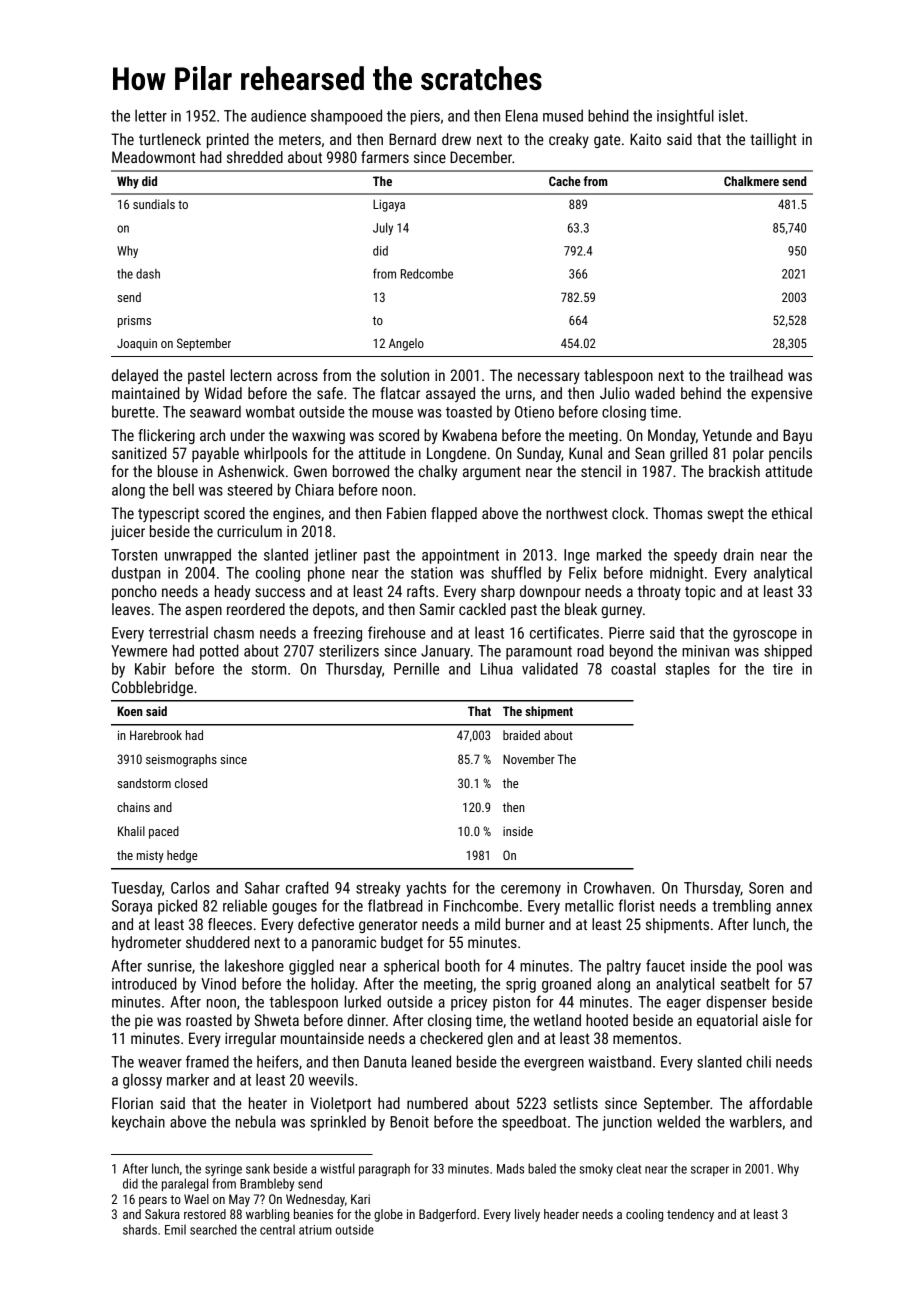  What do you see at coordinates (366, 1020) in the image?
I see `dinner` at bounding box center [366, 1020].
